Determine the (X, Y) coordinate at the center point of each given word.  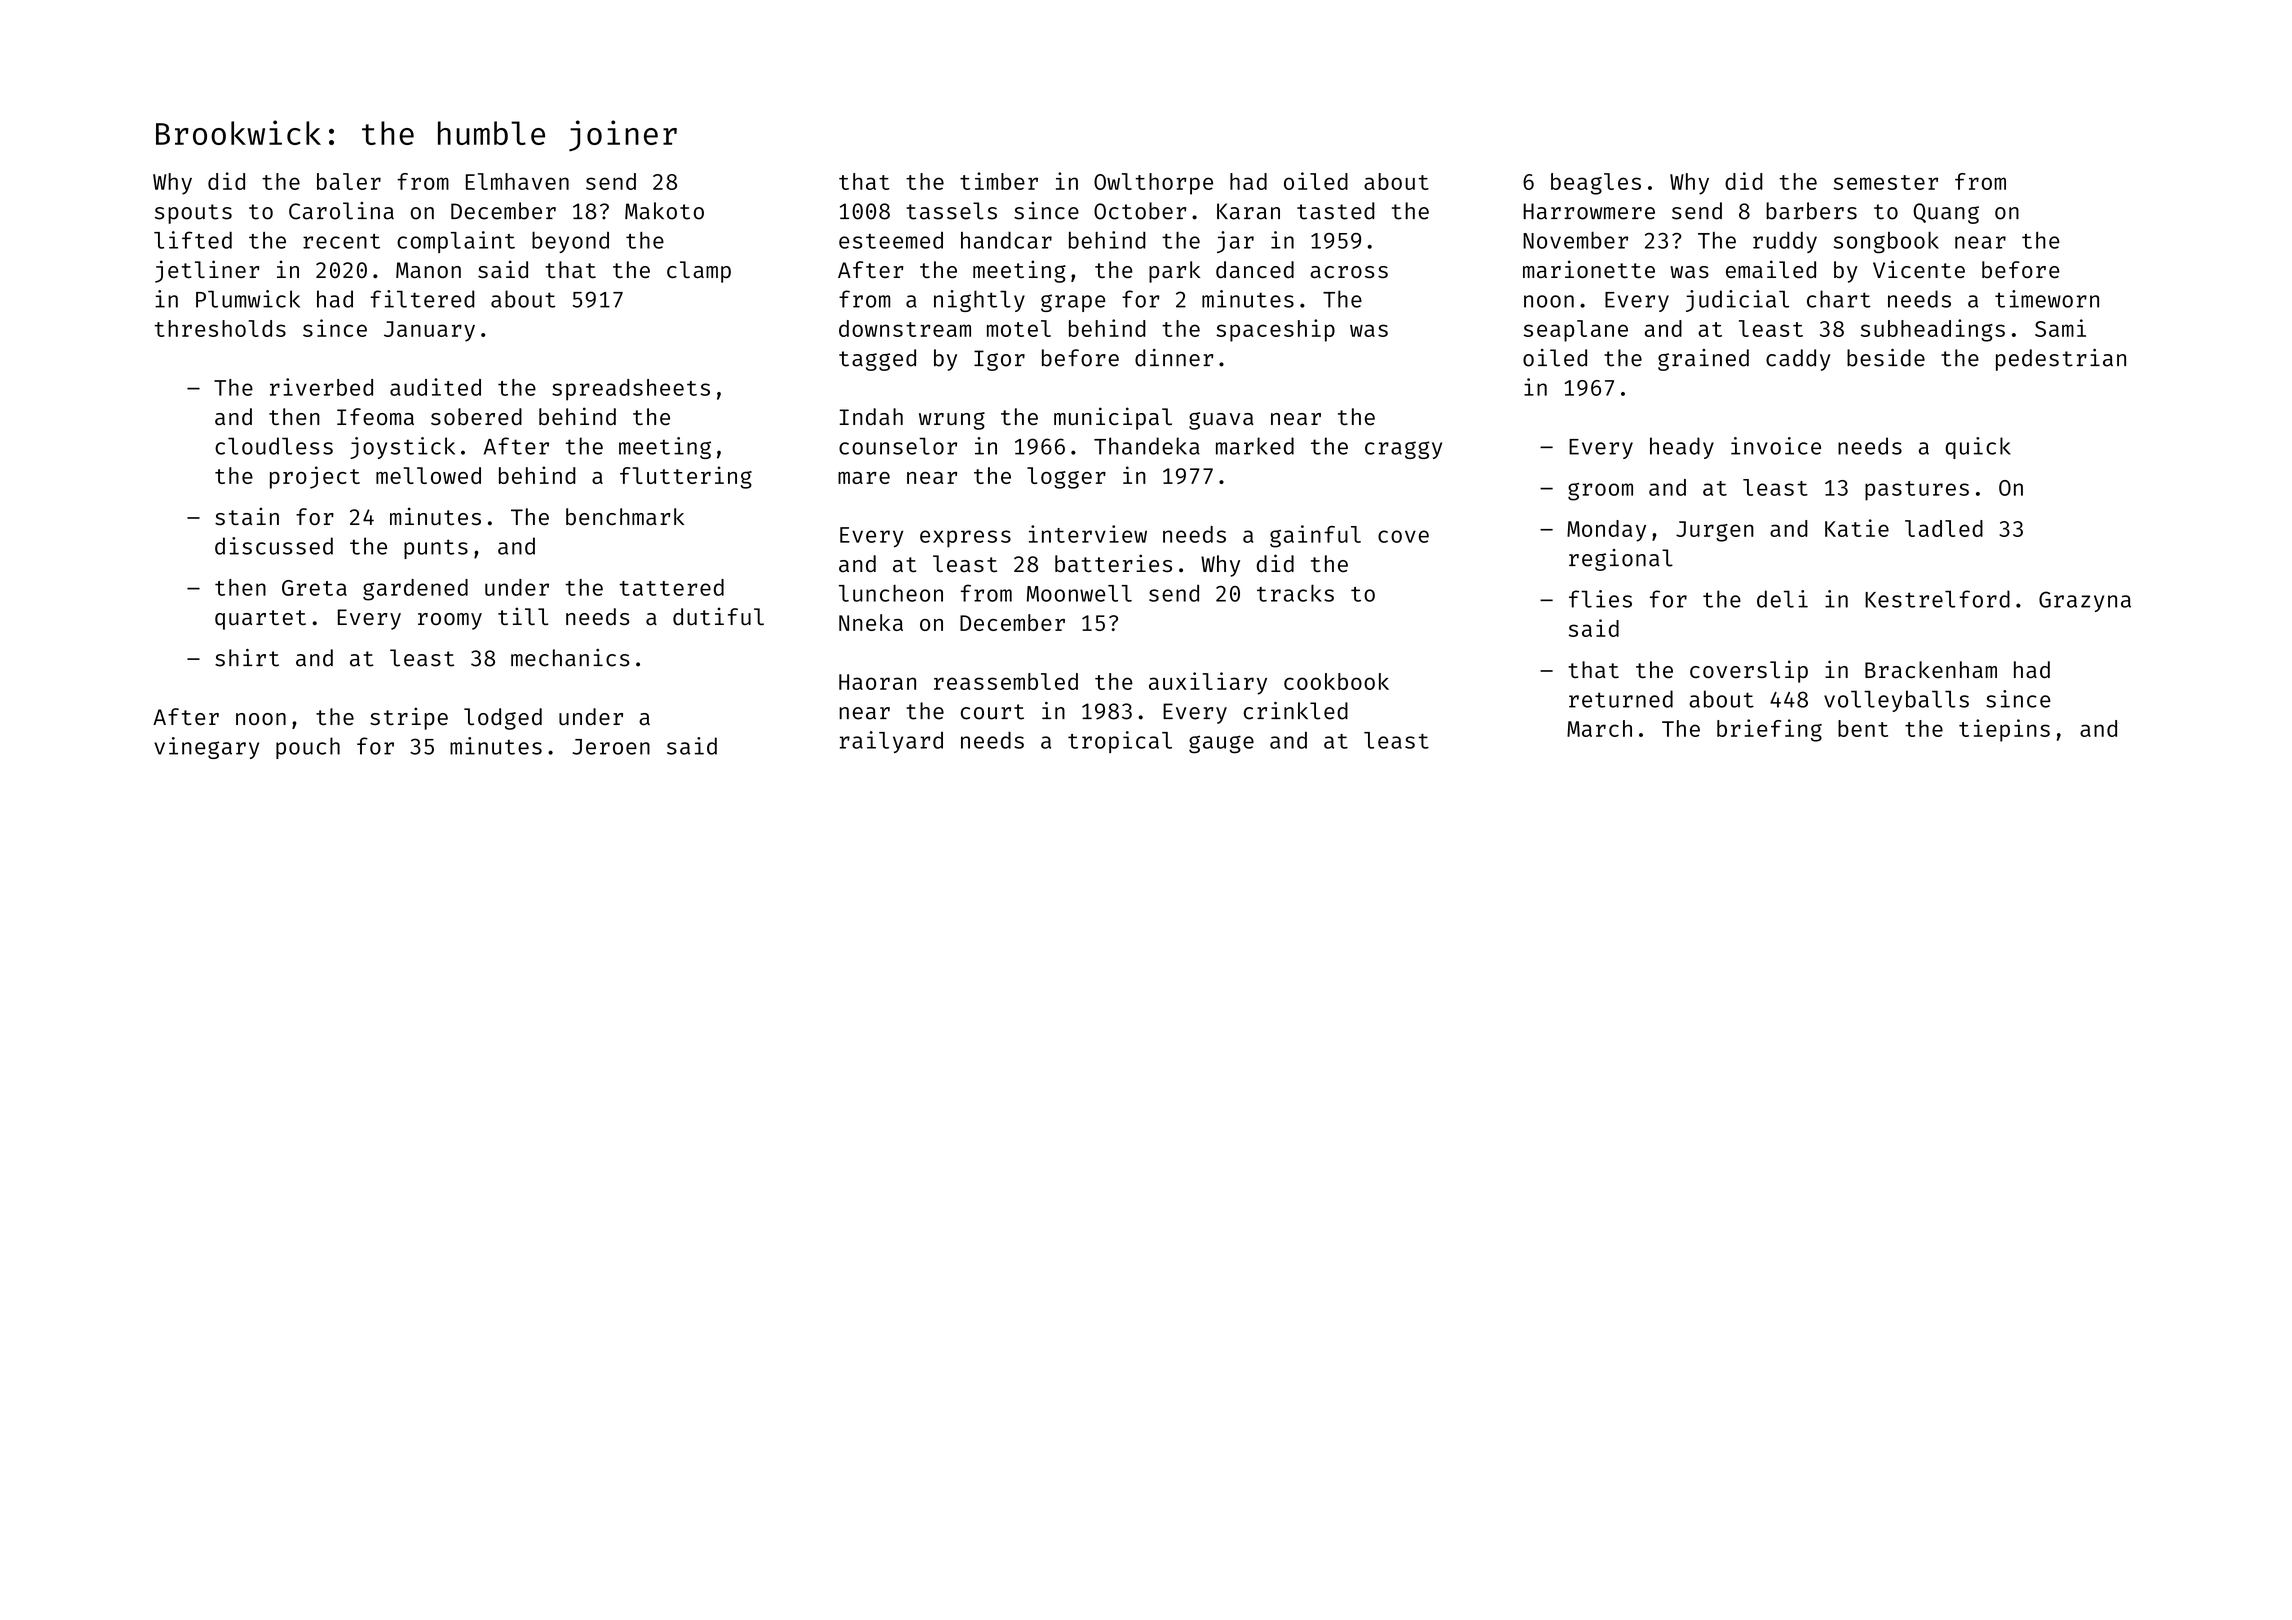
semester (1886, 182)
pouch (308, 748)
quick (1978, 448)
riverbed (321, 387)
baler (349, 181)
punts (436, 549)
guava (1221, 421)
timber (999, 181)
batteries (1113, 563)
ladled (1944, 528)
